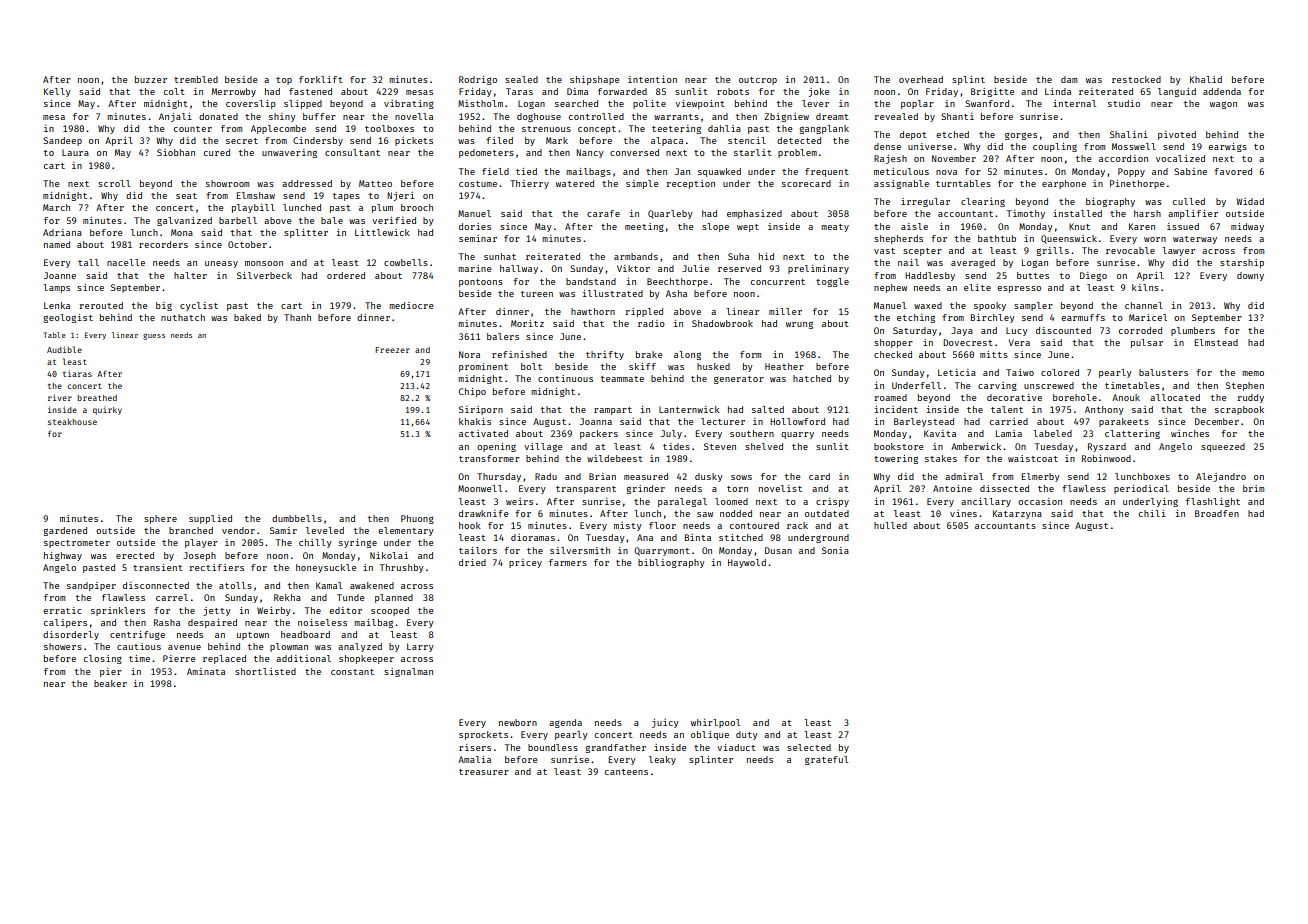 The image size is (1308, 924). What do you see at coordinates (310, 91) in the screenshot?
I see `fastened` at bounding box center [310, 91].
